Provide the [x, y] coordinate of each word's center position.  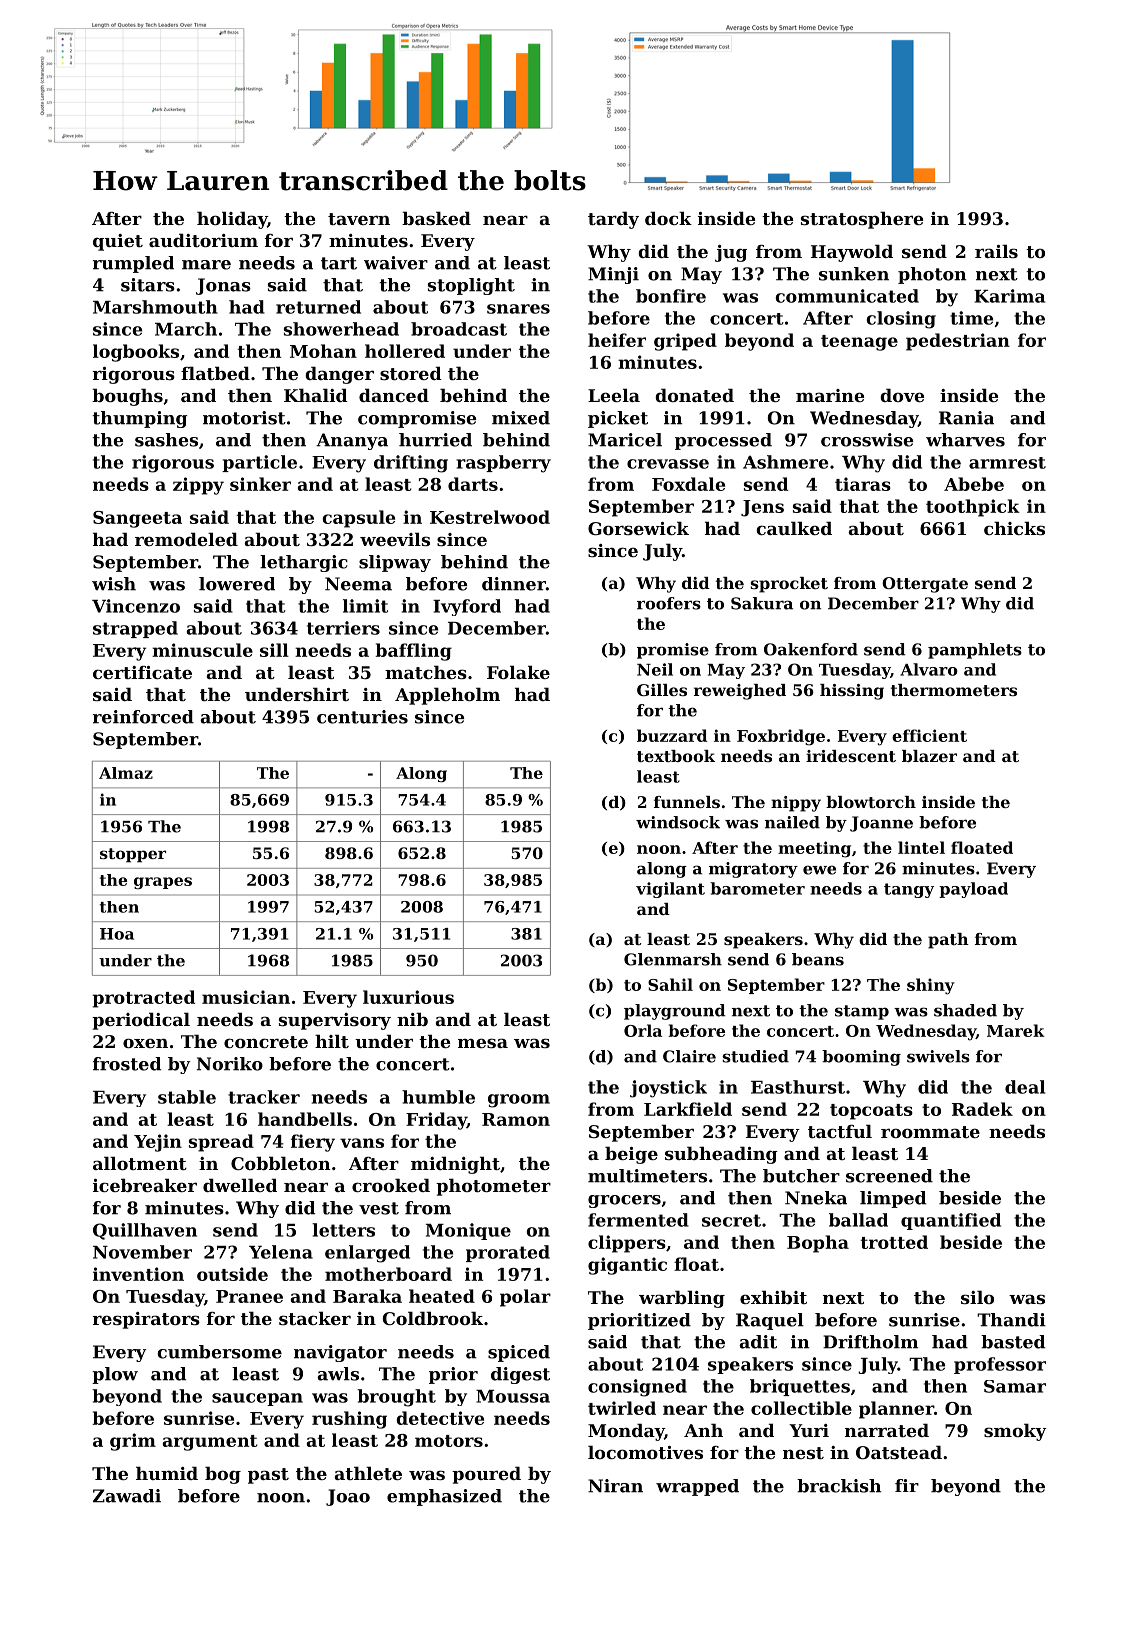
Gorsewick [638, 528]
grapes [163, 883]
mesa [483, 1043]
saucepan [257, 1399]
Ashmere [785, 462]
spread [221, 1143]
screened [889, 1176]
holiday [232, 220]
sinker [260, 484]
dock [668, 218]
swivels [938, 1056]
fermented [638, 1220]
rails [996, 251]
